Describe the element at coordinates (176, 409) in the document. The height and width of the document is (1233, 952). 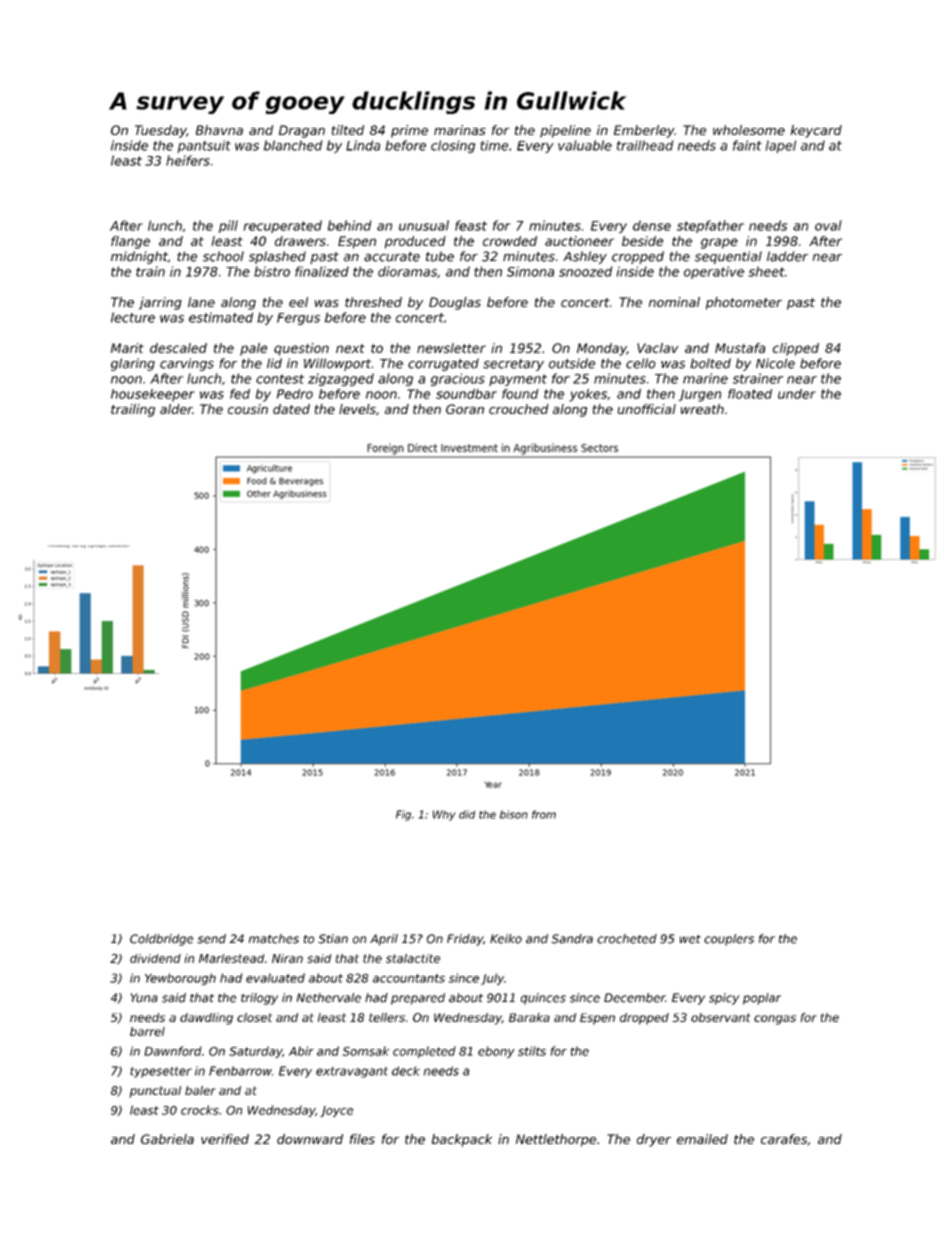
I see `alder` at that location.
